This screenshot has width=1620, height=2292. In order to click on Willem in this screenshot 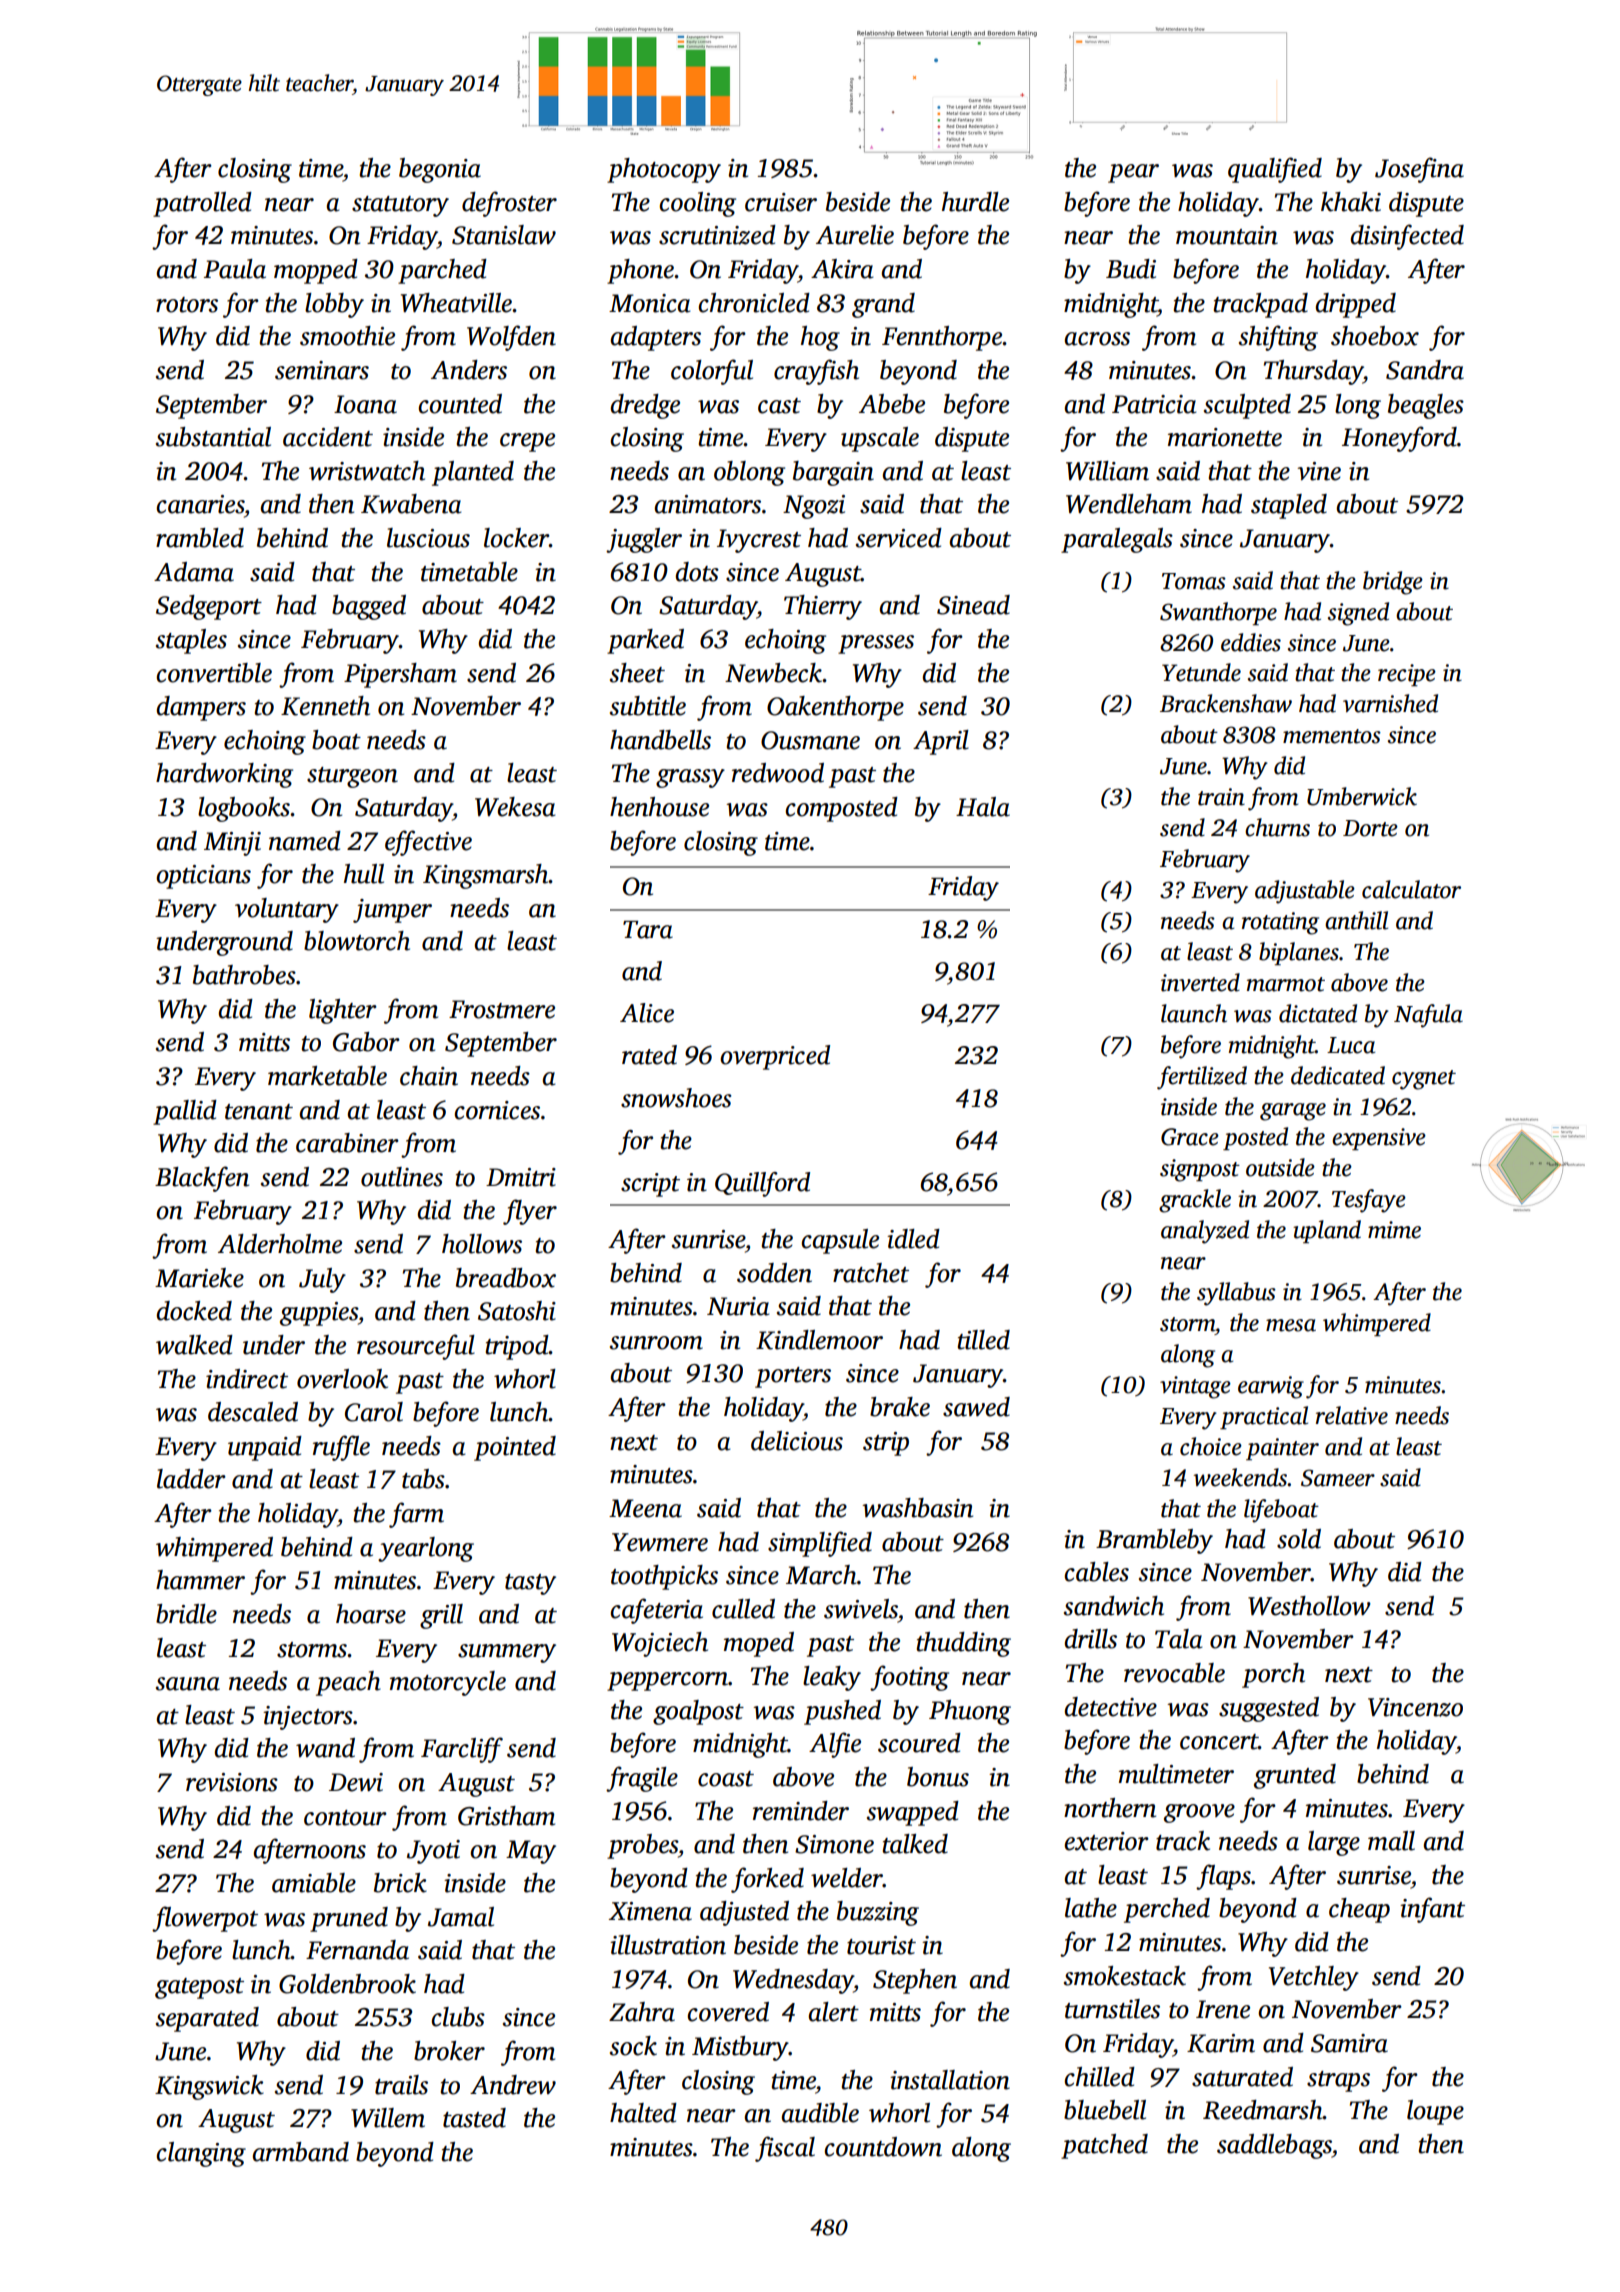, I will do `click(388, 2118)`.
